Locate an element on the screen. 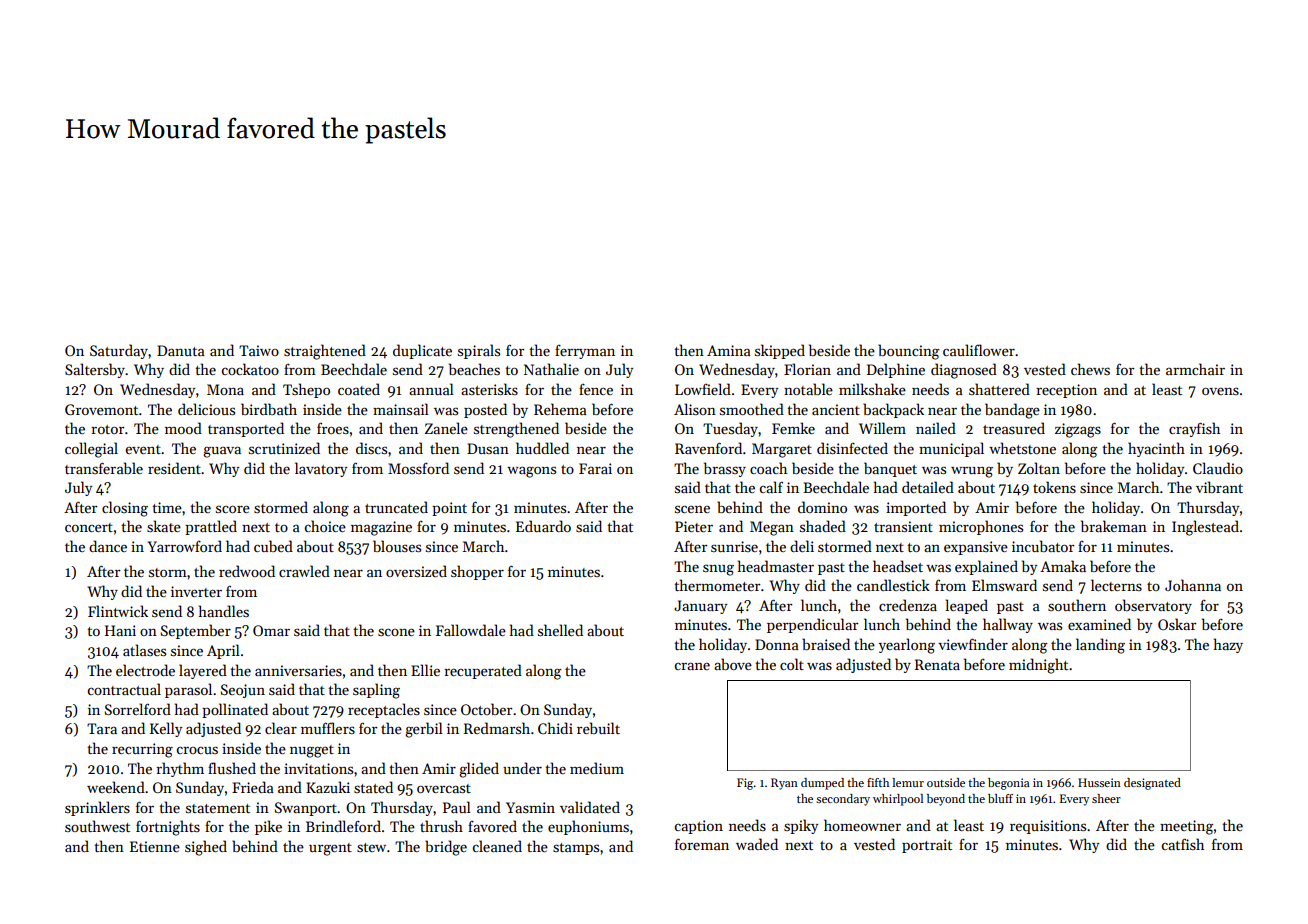 The height and width of the screenshot is (924, 1308). anniversaries is located at coordinates (298, 670).
